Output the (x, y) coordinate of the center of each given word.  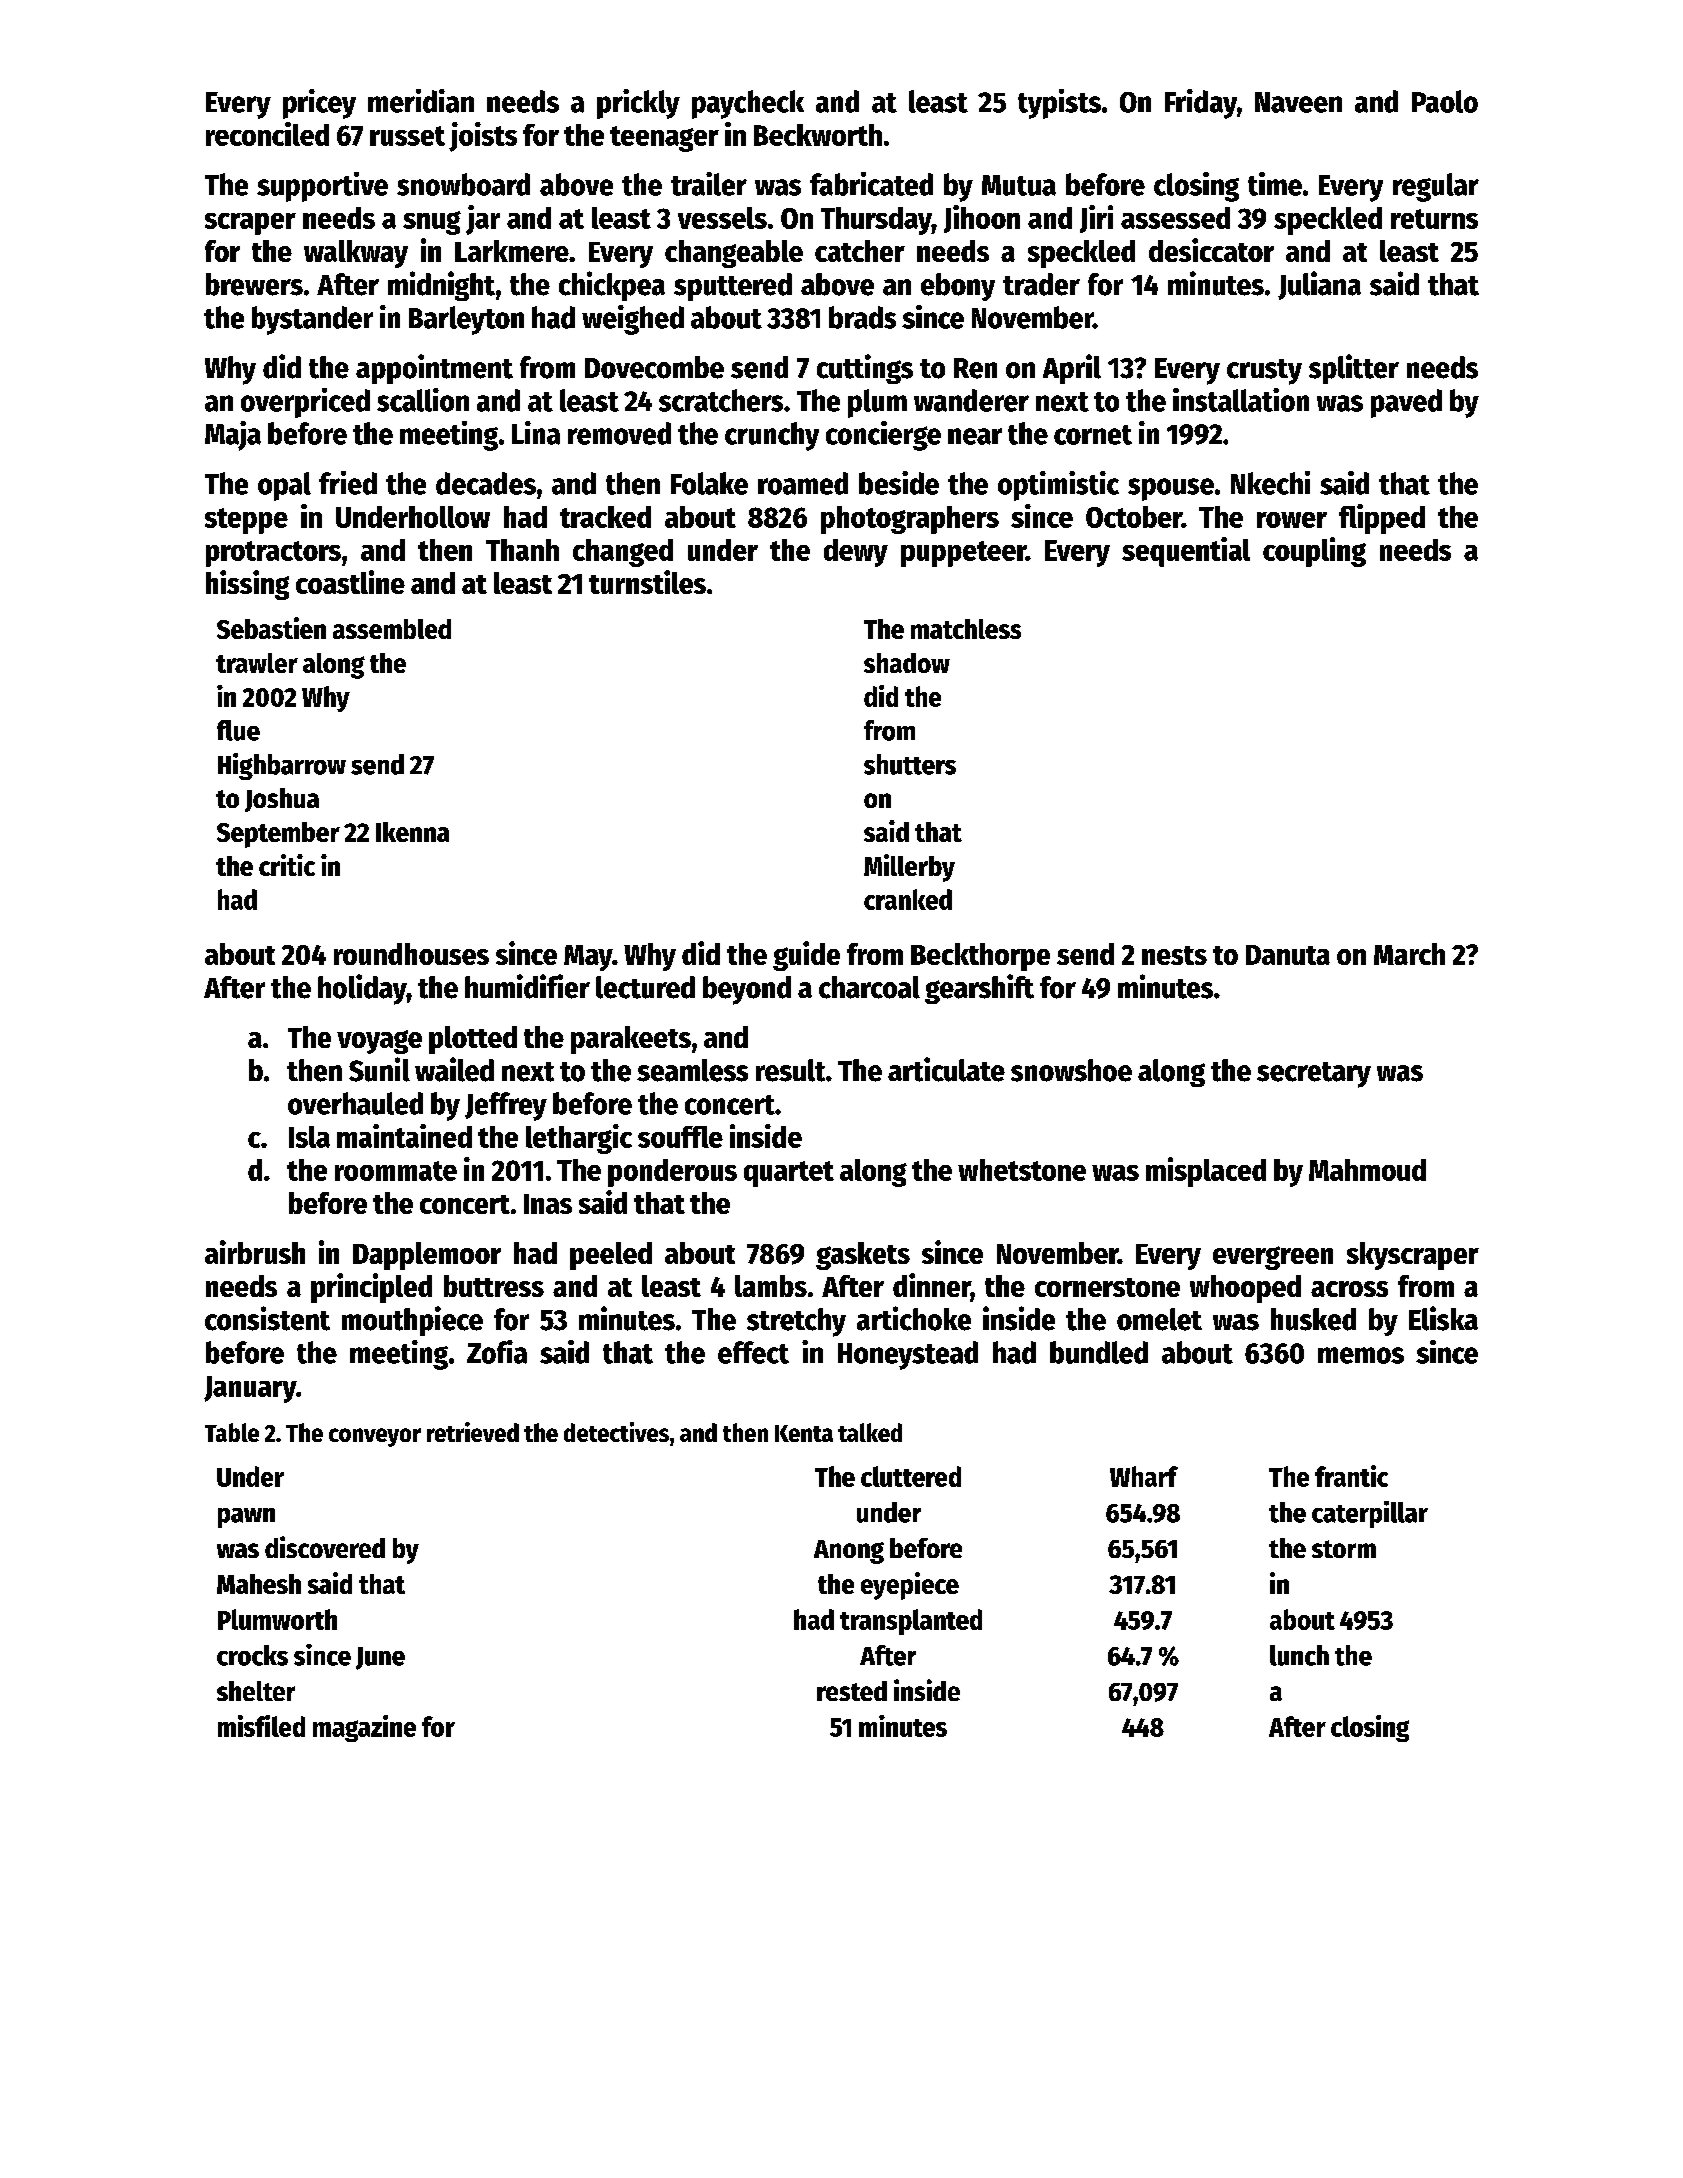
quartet (789, 1174)
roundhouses (411, 954)
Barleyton (466, 320)
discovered (325, 1547)
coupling (1314, 552)
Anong (849, 1552)
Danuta (1288, 955)
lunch (1299, 1655)
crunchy (772, 436)
